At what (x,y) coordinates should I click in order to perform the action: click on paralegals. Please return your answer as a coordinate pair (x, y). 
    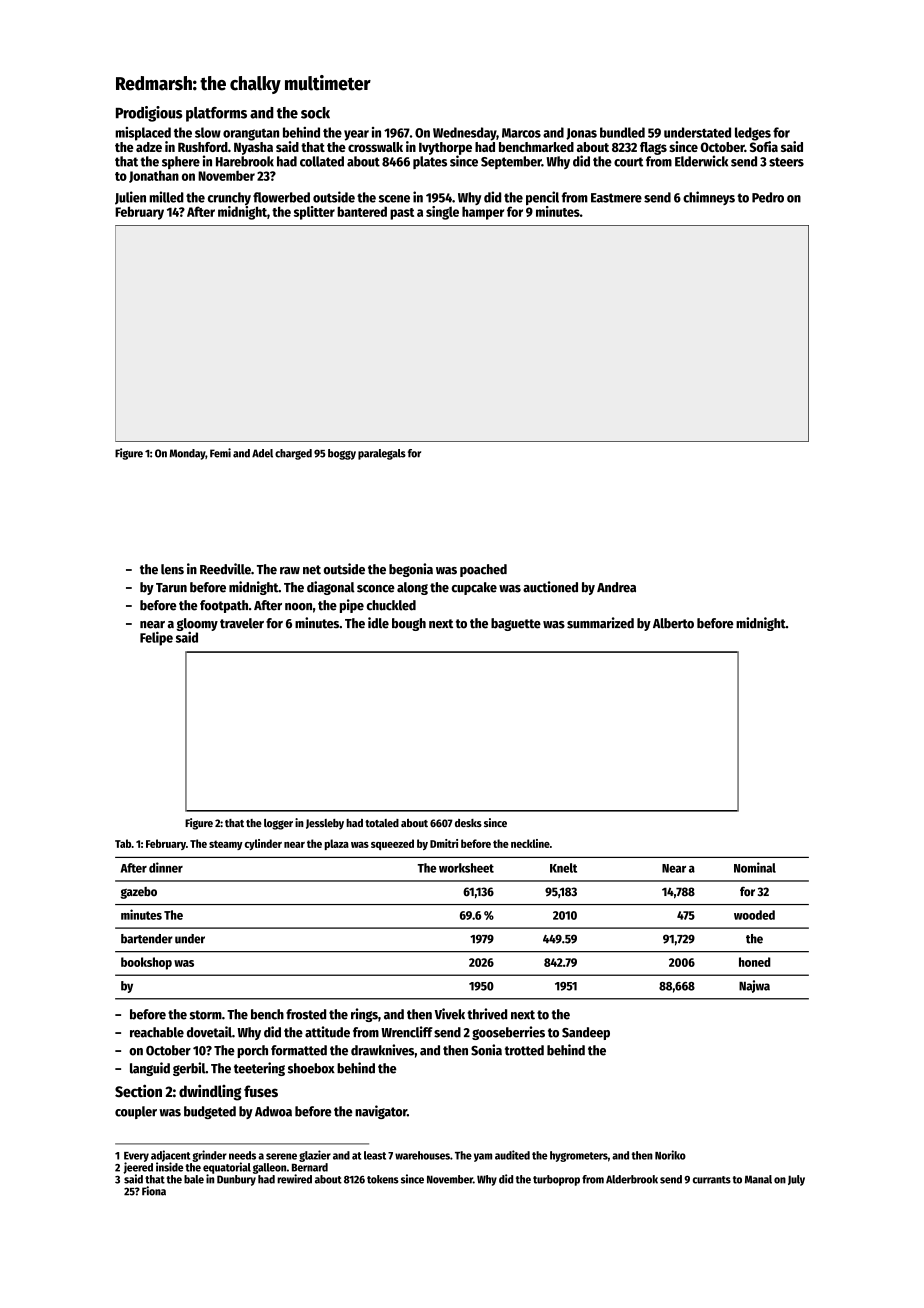
    Looking at the image, I should click on (382, 454).
